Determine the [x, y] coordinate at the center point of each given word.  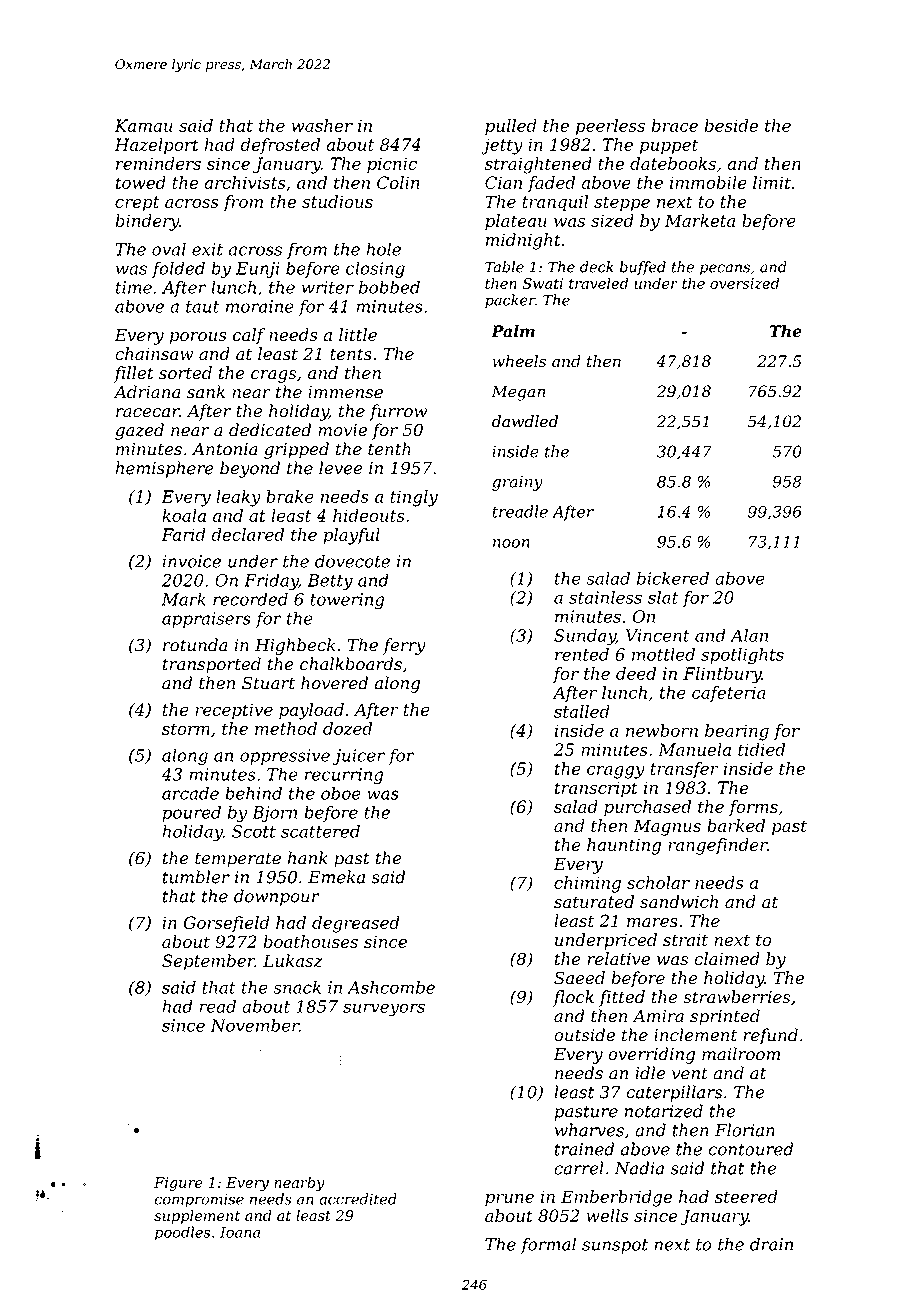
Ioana [240, 1232]
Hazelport [157, 146]
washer [322, 125]
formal [548, 1245]
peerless [610, 127]
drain [771, 1244]
